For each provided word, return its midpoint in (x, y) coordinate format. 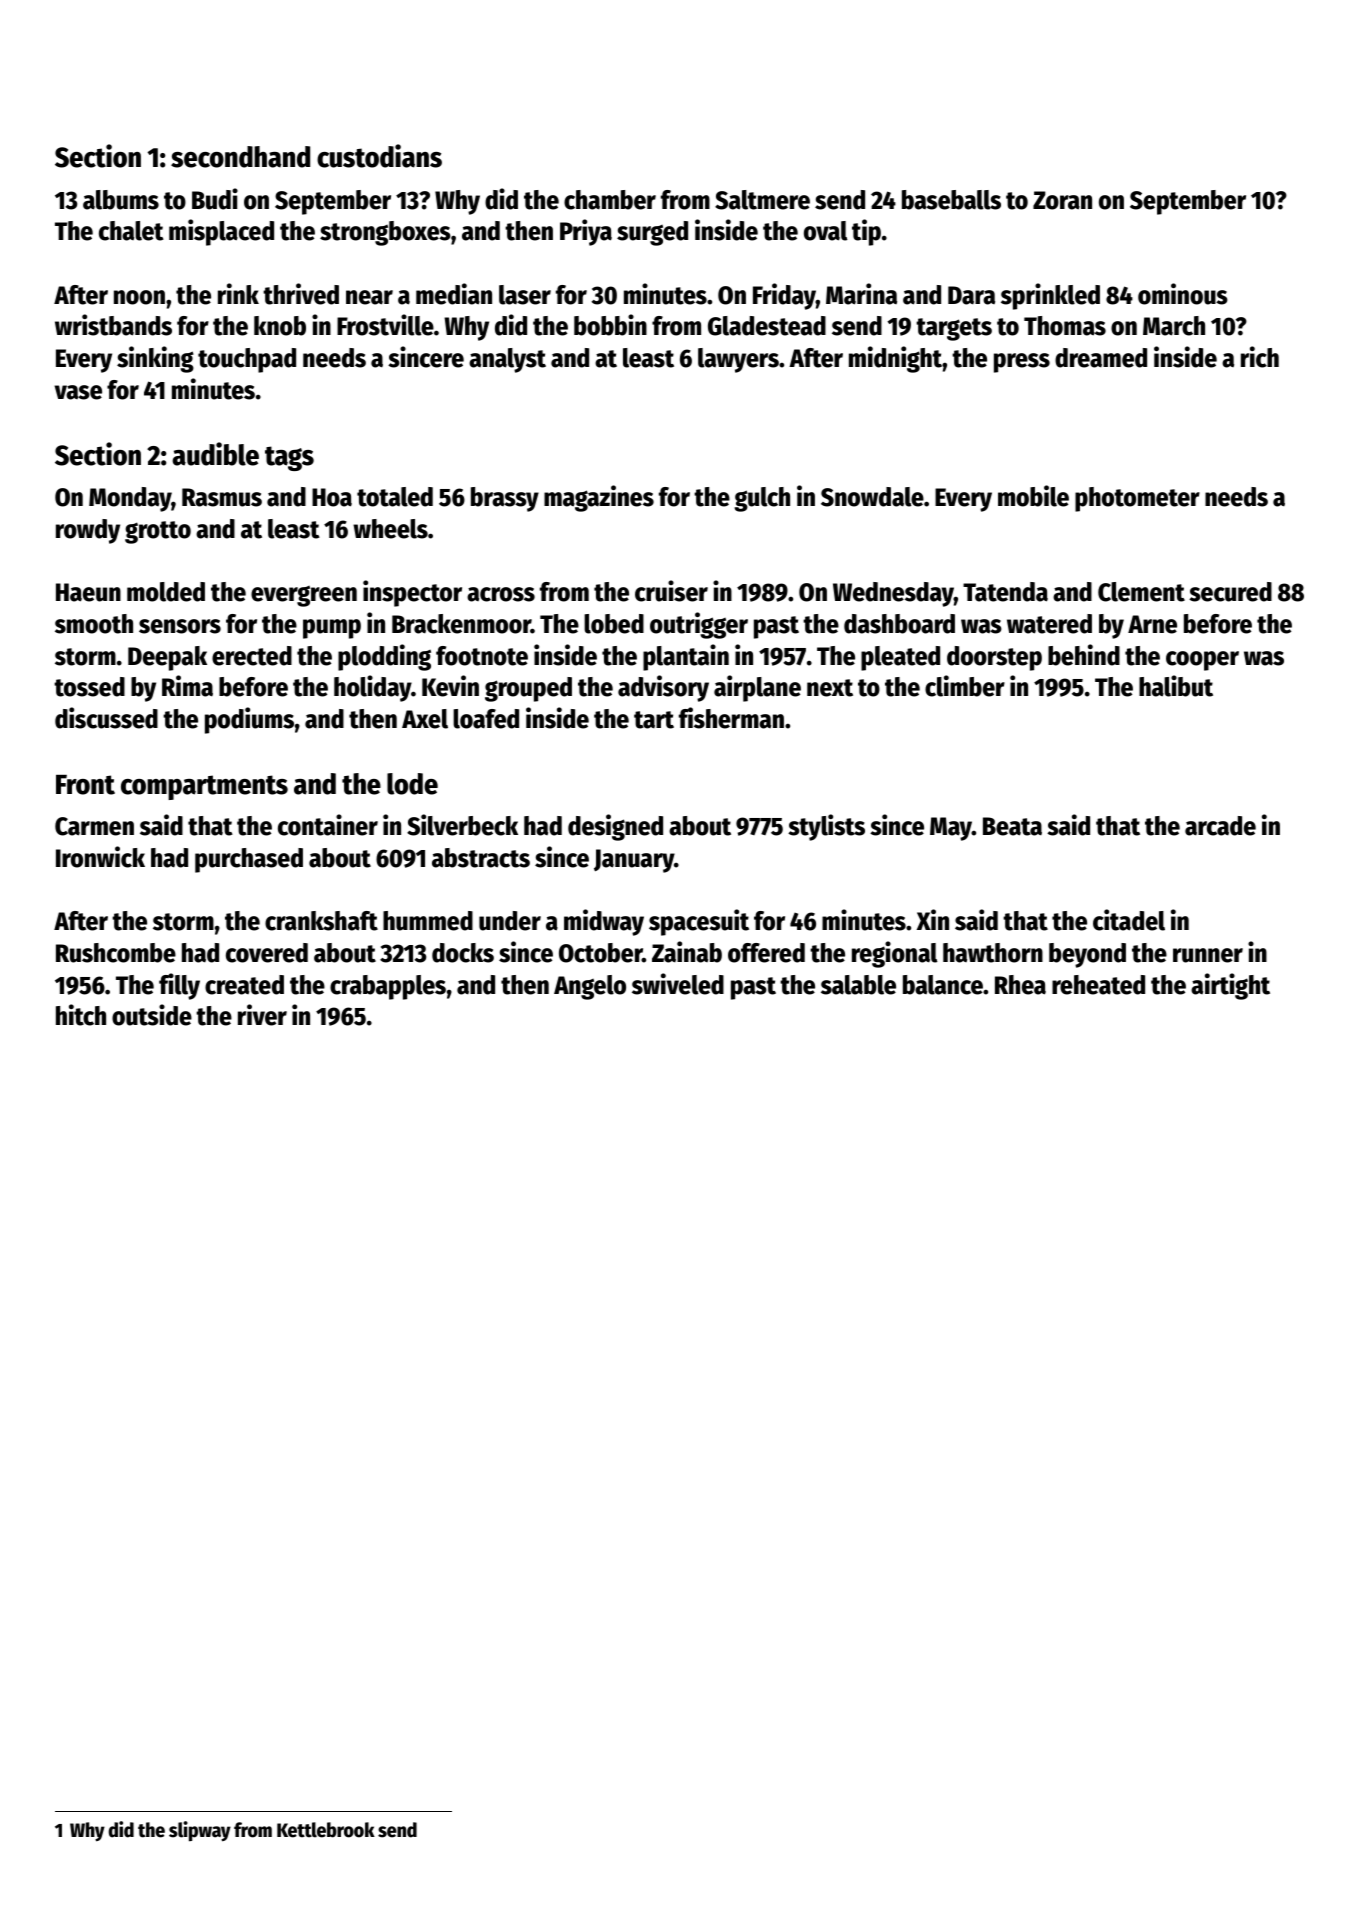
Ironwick (100, 857)
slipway (200, 1831)
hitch (81, 1015)
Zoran (1062, 200)
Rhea (1020, 985)
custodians (379, 156)
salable (858, 985)
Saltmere (762, 200)
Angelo (590, 987)
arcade (1220, 826)
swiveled (678, 984)
